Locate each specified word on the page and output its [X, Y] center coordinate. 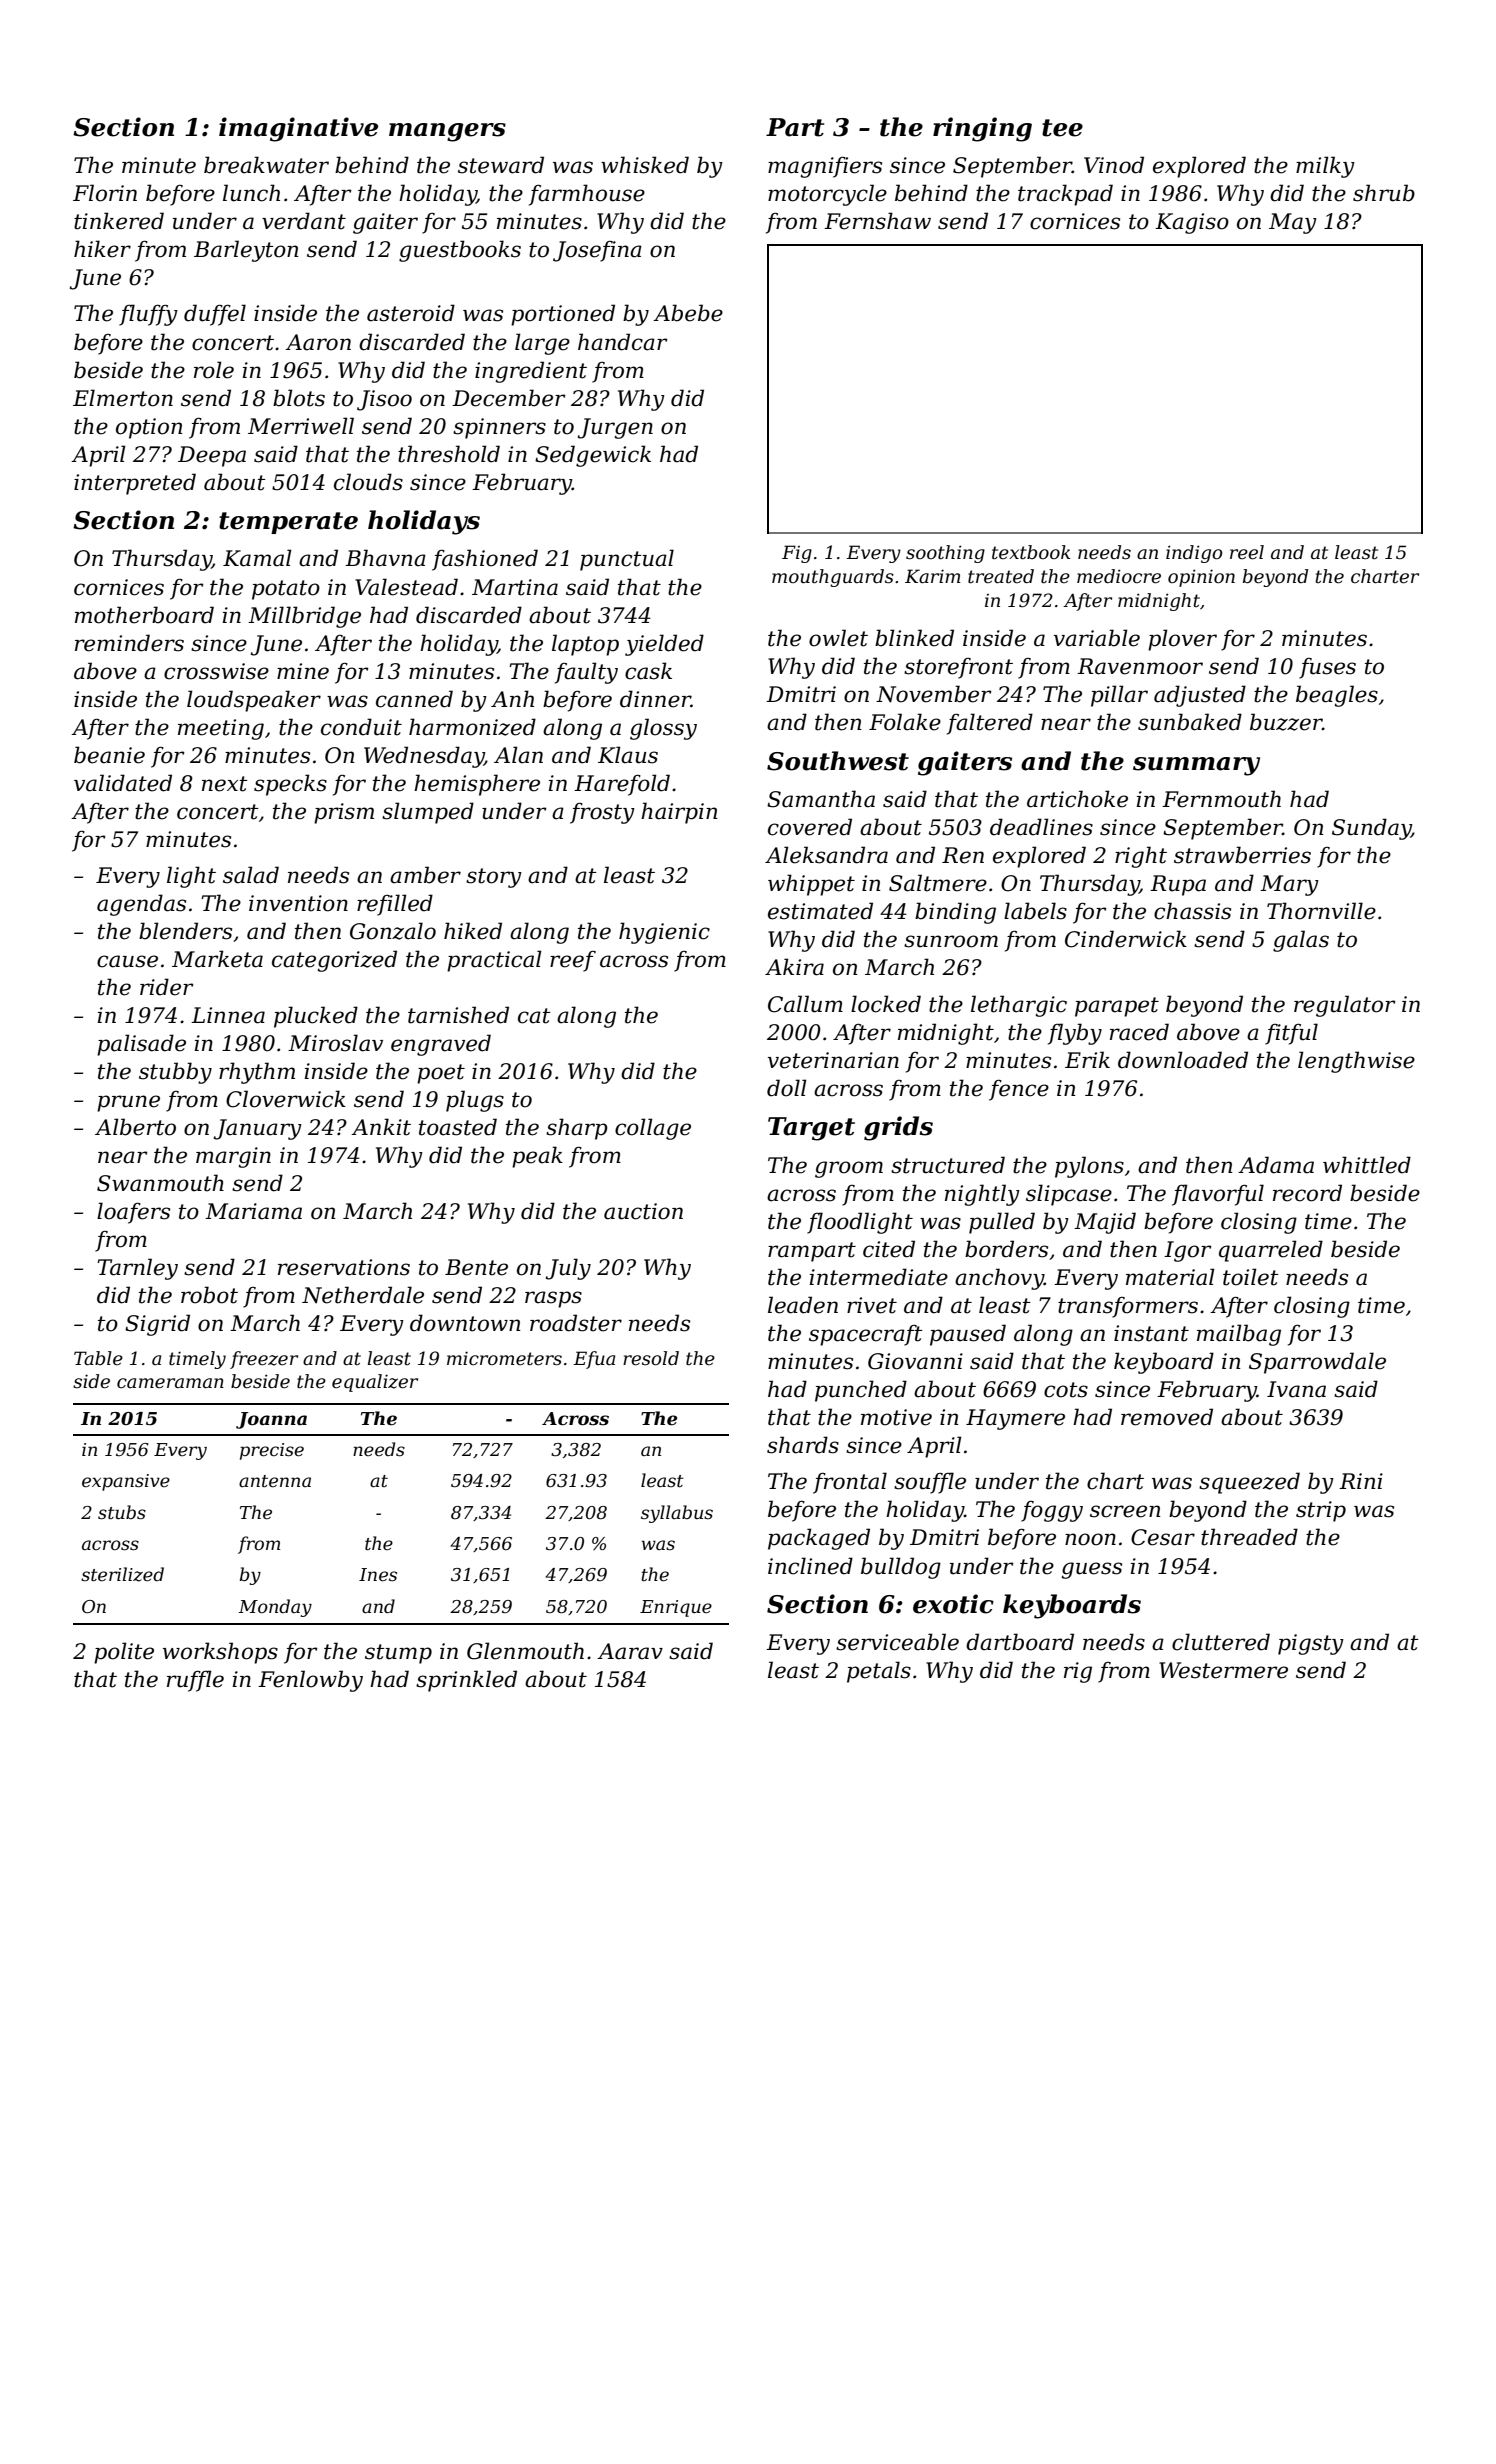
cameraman [170, 1383]
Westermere [1223, 1670]
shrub [1384, 193]
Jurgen [615, 428]
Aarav [630, 1651]
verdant [304, 221]
